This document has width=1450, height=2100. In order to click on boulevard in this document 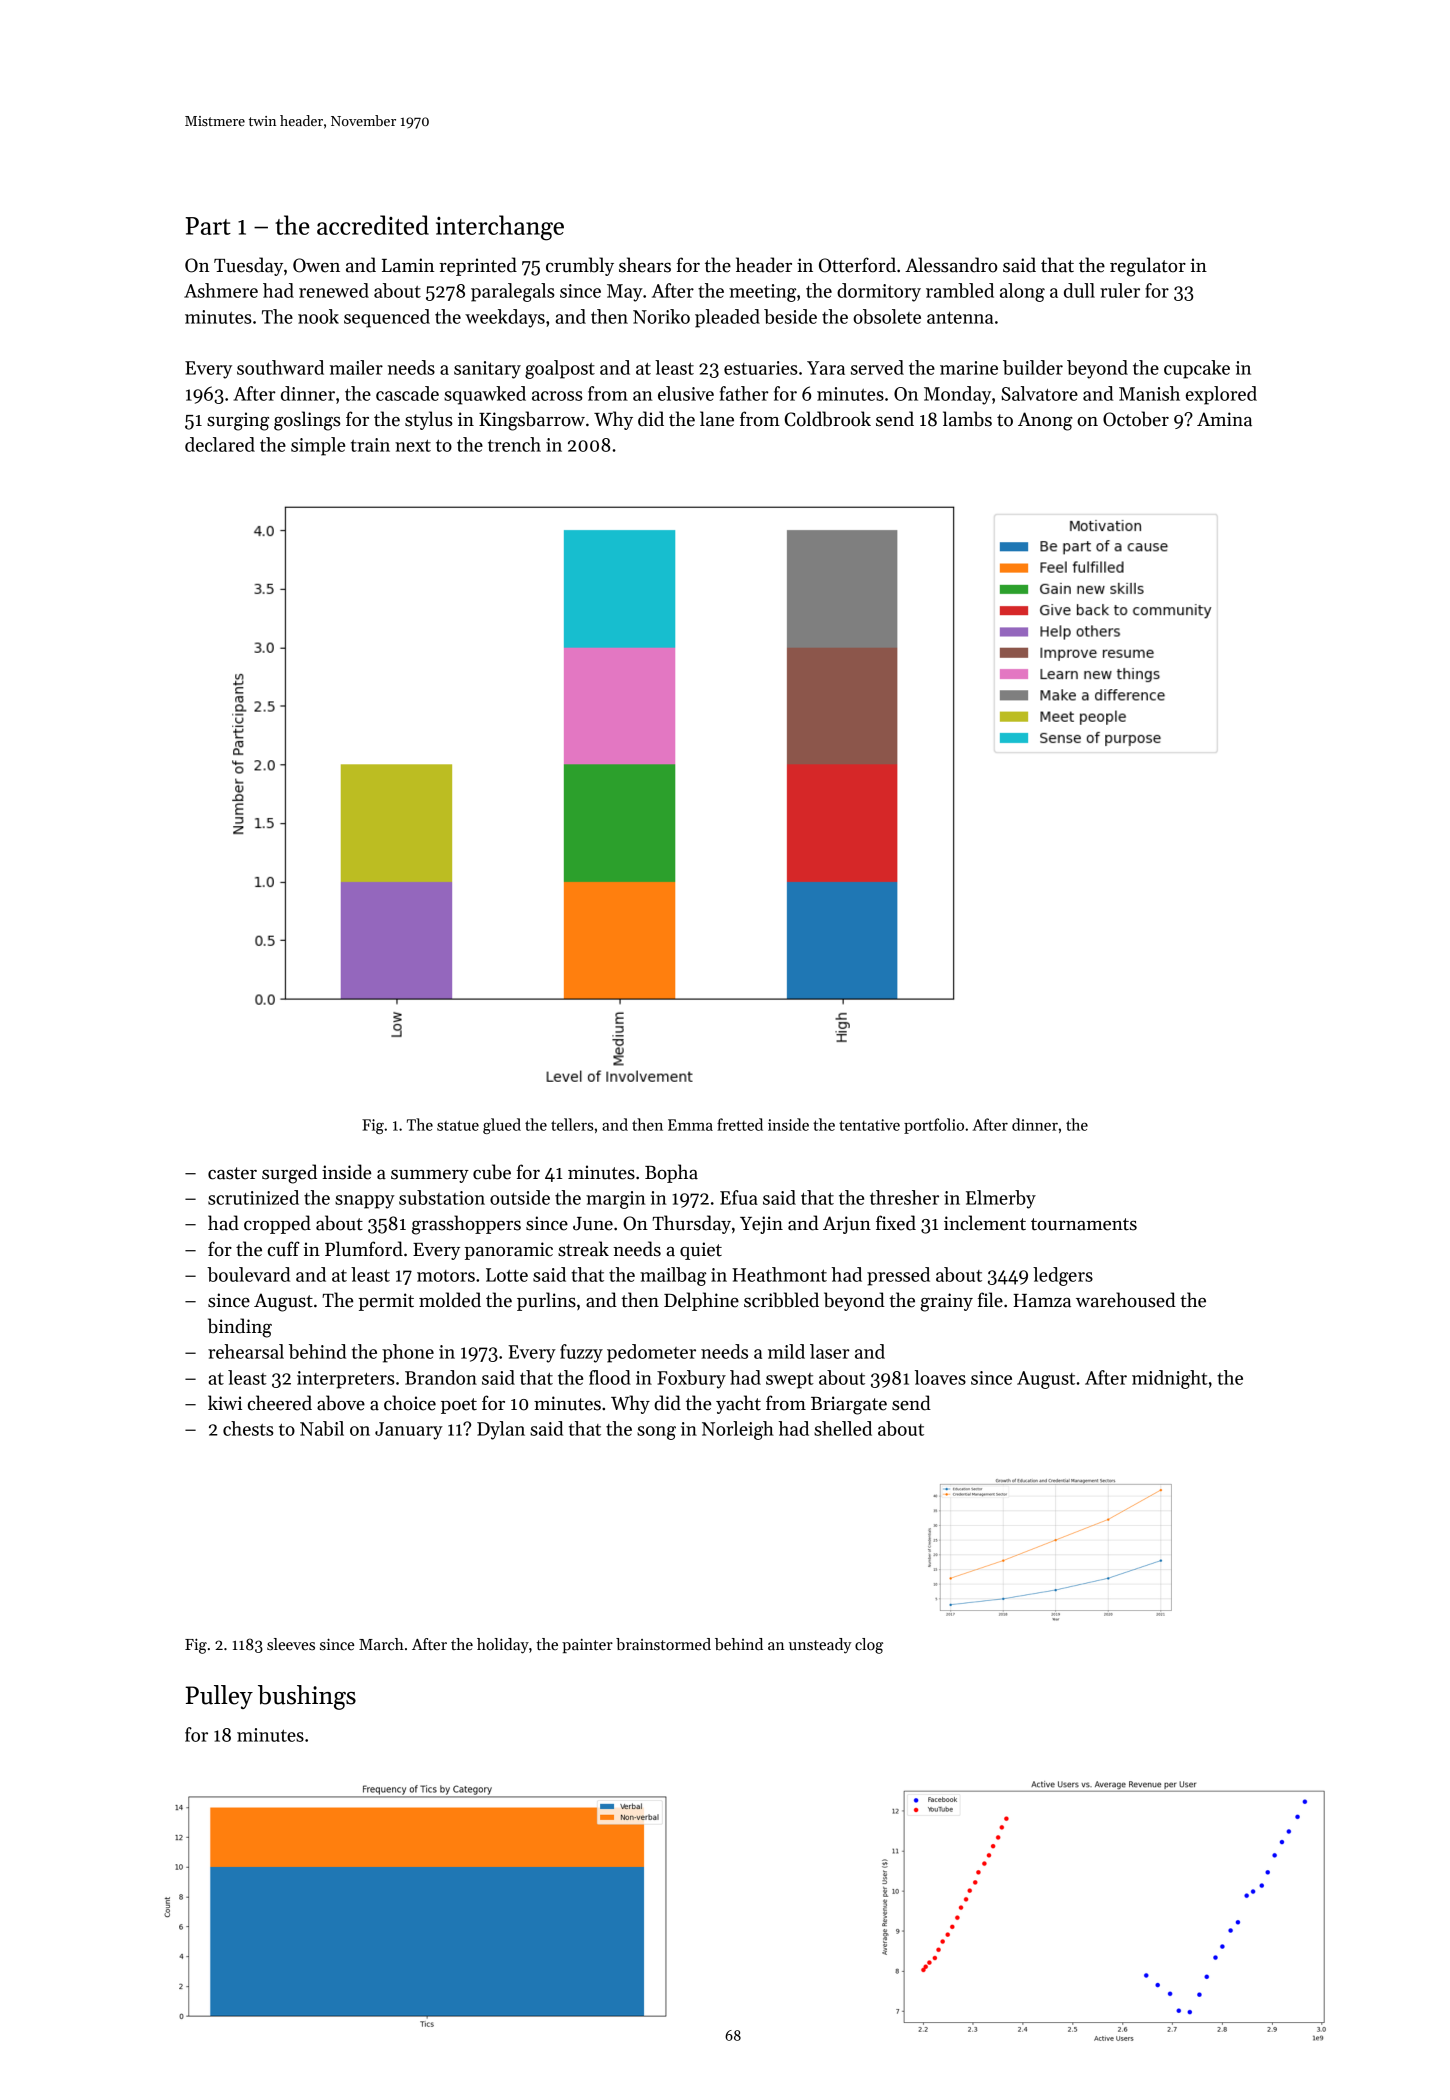, I will do `click(248, 1274)`.
